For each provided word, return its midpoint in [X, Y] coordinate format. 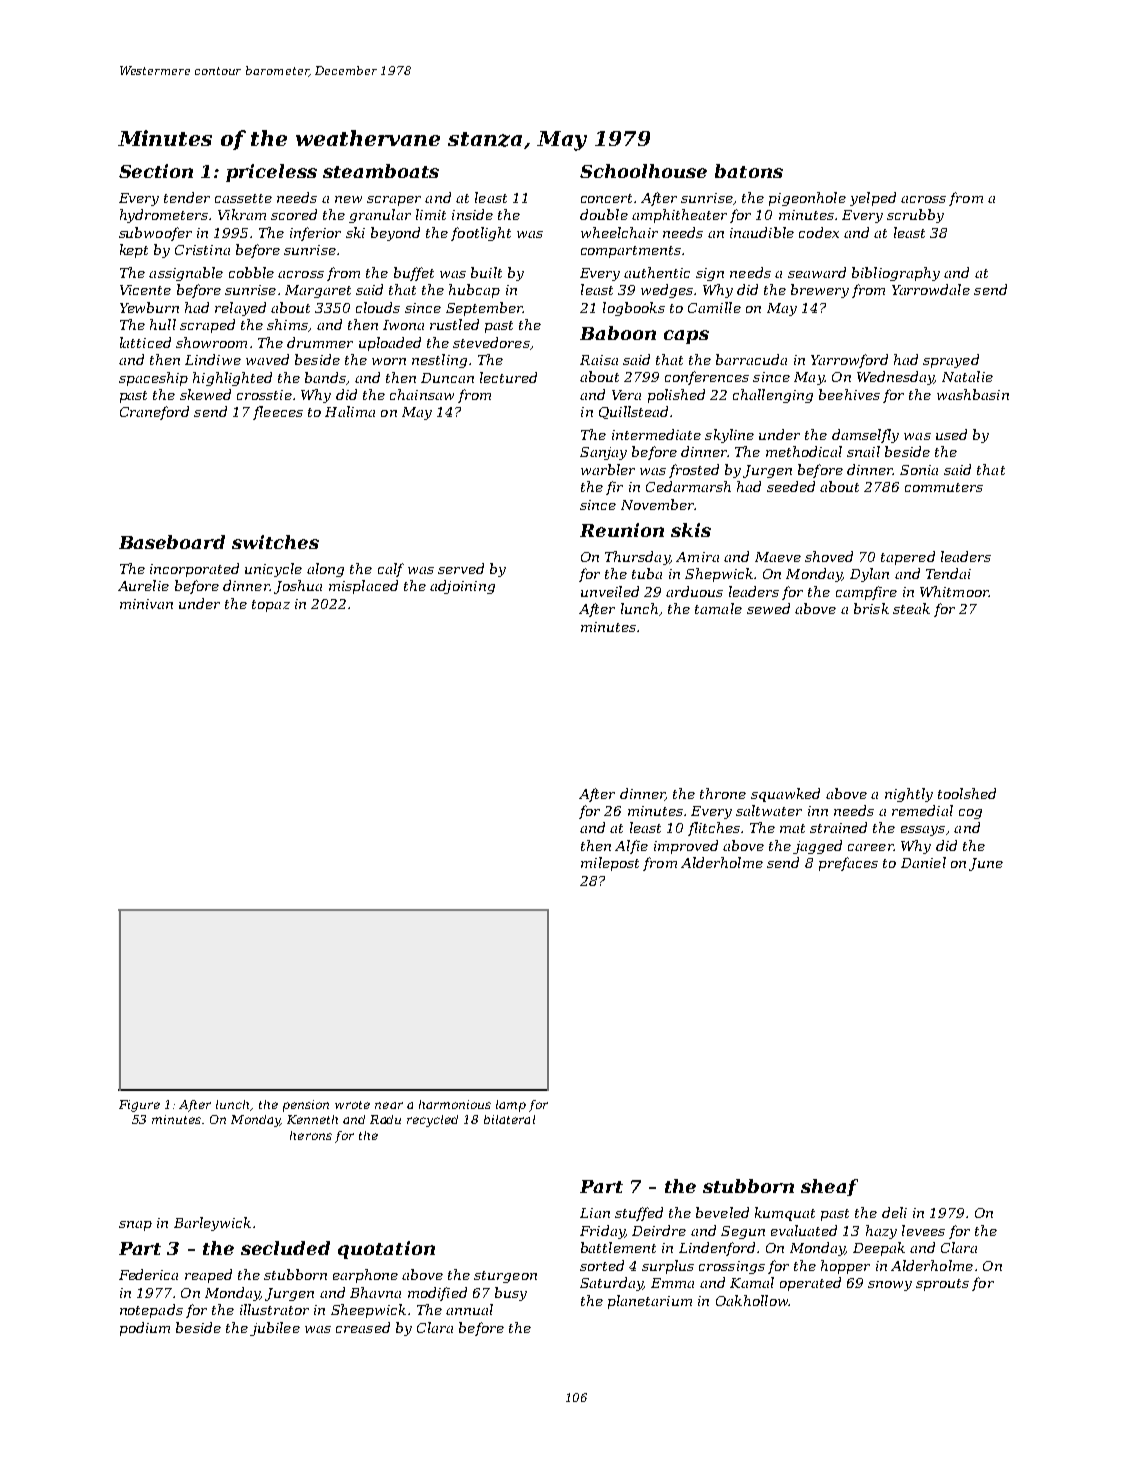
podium [145, 1329]
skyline [729, 436]
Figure [139, 1106]
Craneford [154, 413]
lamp [511, 1106]
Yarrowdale [931, 289]
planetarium [650, 1302]
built [486, 272]
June [986, 864]
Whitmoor [954, 591]
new [348, 199]
